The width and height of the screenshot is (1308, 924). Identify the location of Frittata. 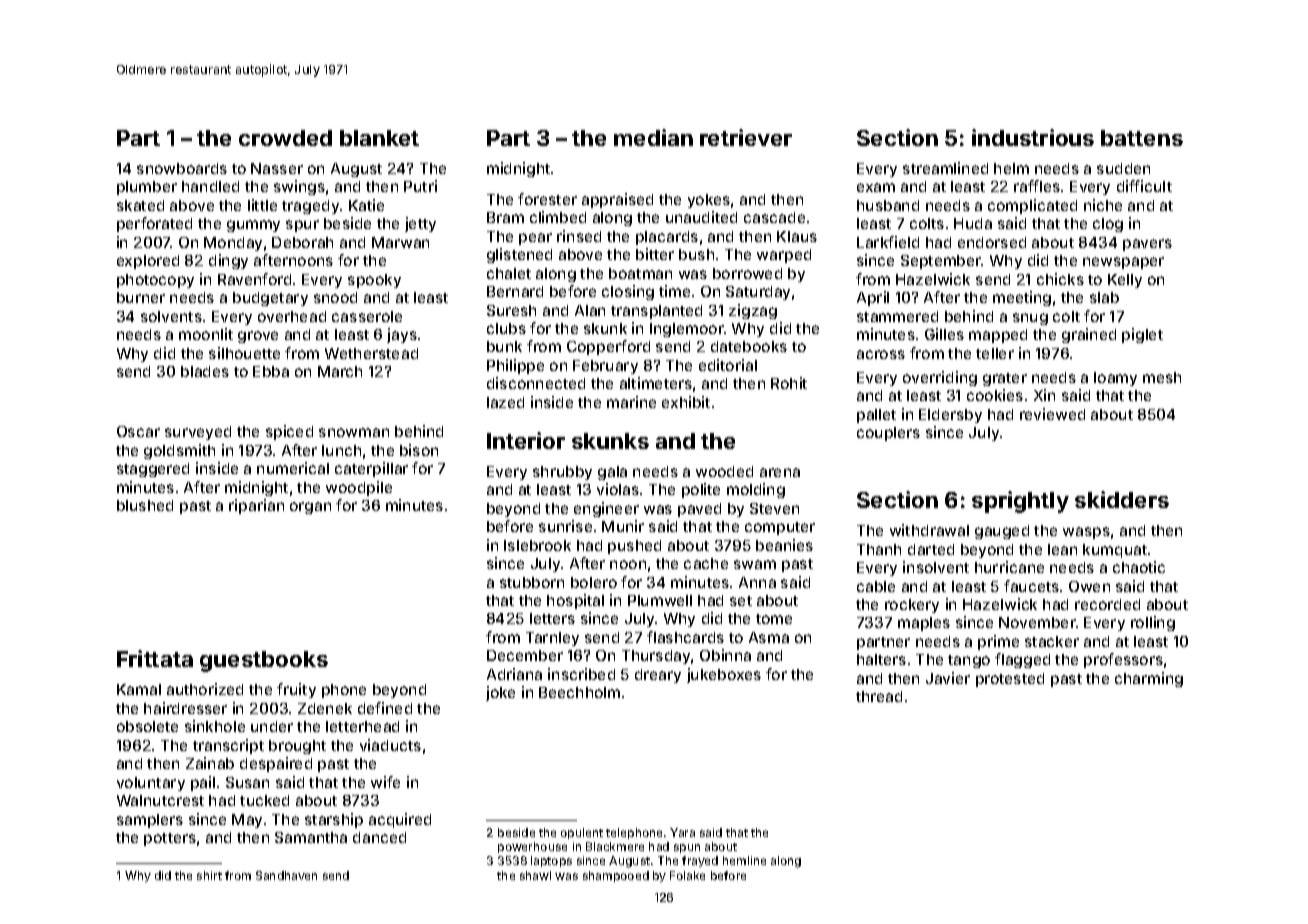
(155, 658).
